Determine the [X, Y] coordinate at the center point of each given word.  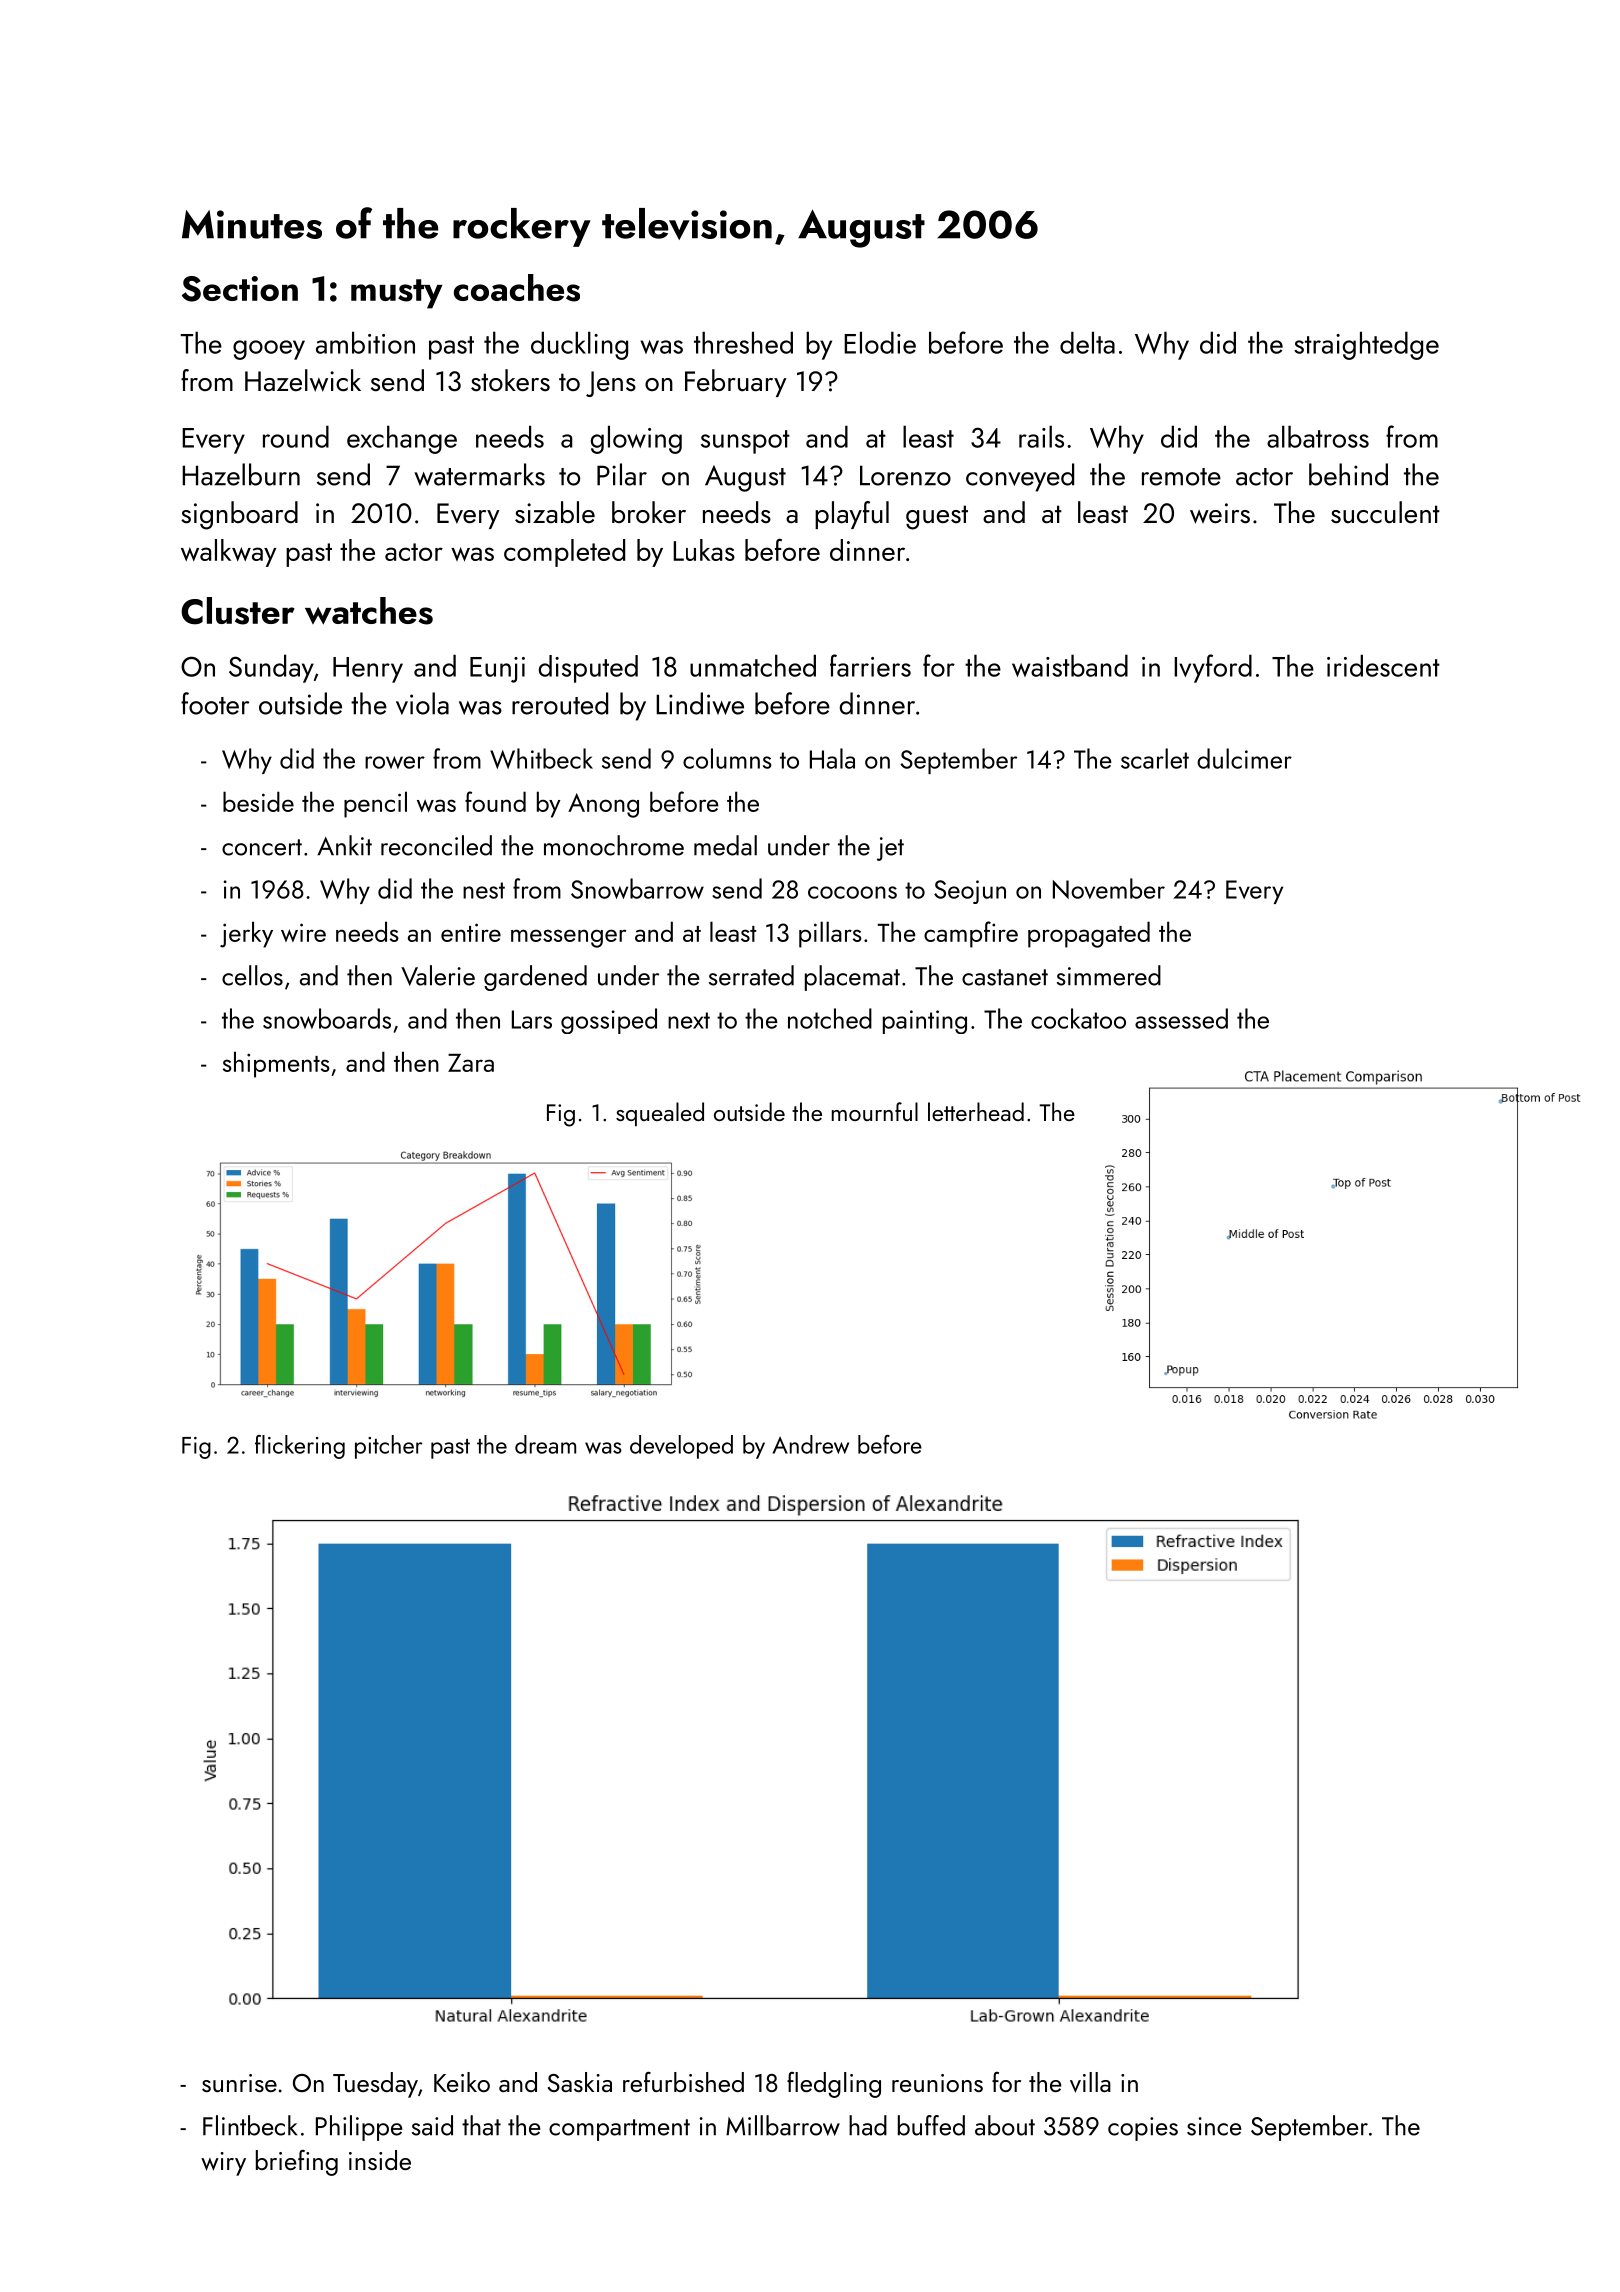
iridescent [1383, 665]
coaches [517, 288]
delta [1087, 342]
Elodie [880, 342]
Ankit [344, 845]
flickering [300, 1447]
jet [890, 849]
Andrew [810, 1444]
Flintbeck [250, 2125]
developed [681, 1447]
